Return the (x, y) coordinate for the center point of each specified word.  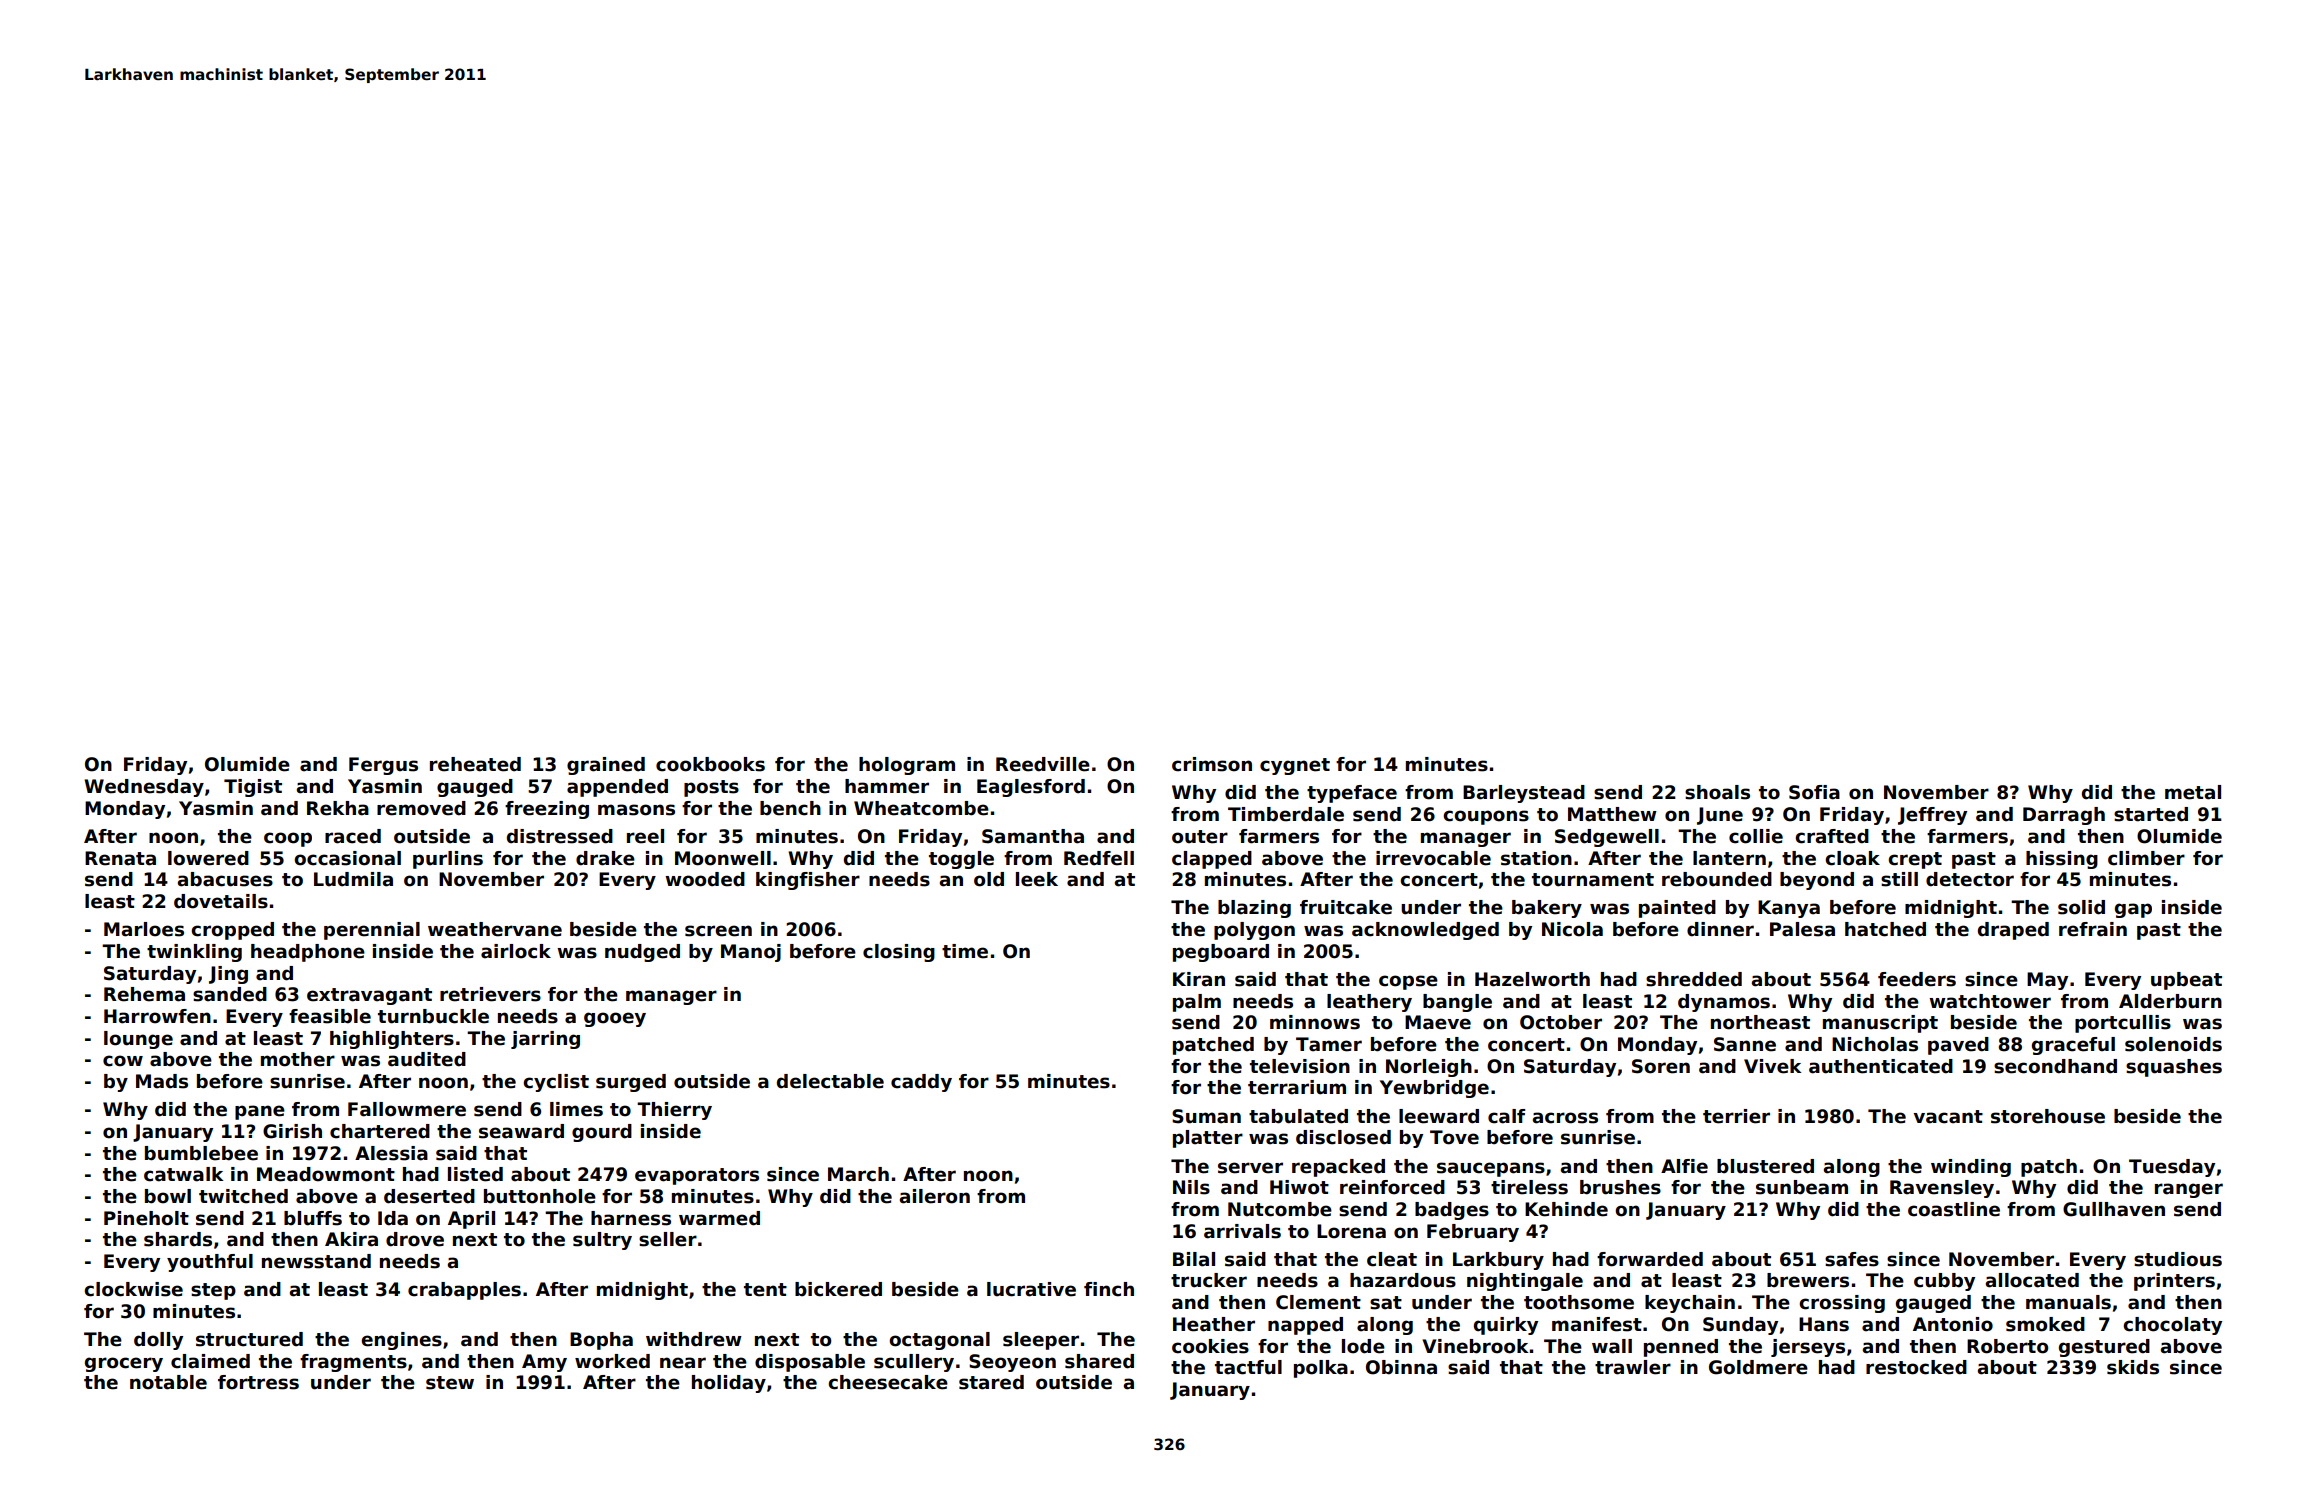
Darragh (2064, 816)
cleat (1392, 1259)
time (965, 951)
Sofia (1814, 792)
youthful (210, 1263)
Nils (1191, 1187)
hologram (907, 766)
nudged (642, 953)
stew (450, 1383)
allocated (2032, 1280)
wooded (705, 879)
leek (1037, 879)
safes (1852, 1259)
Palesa (1802, 929)
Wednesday (144, 788)
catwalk (183, 1174)
